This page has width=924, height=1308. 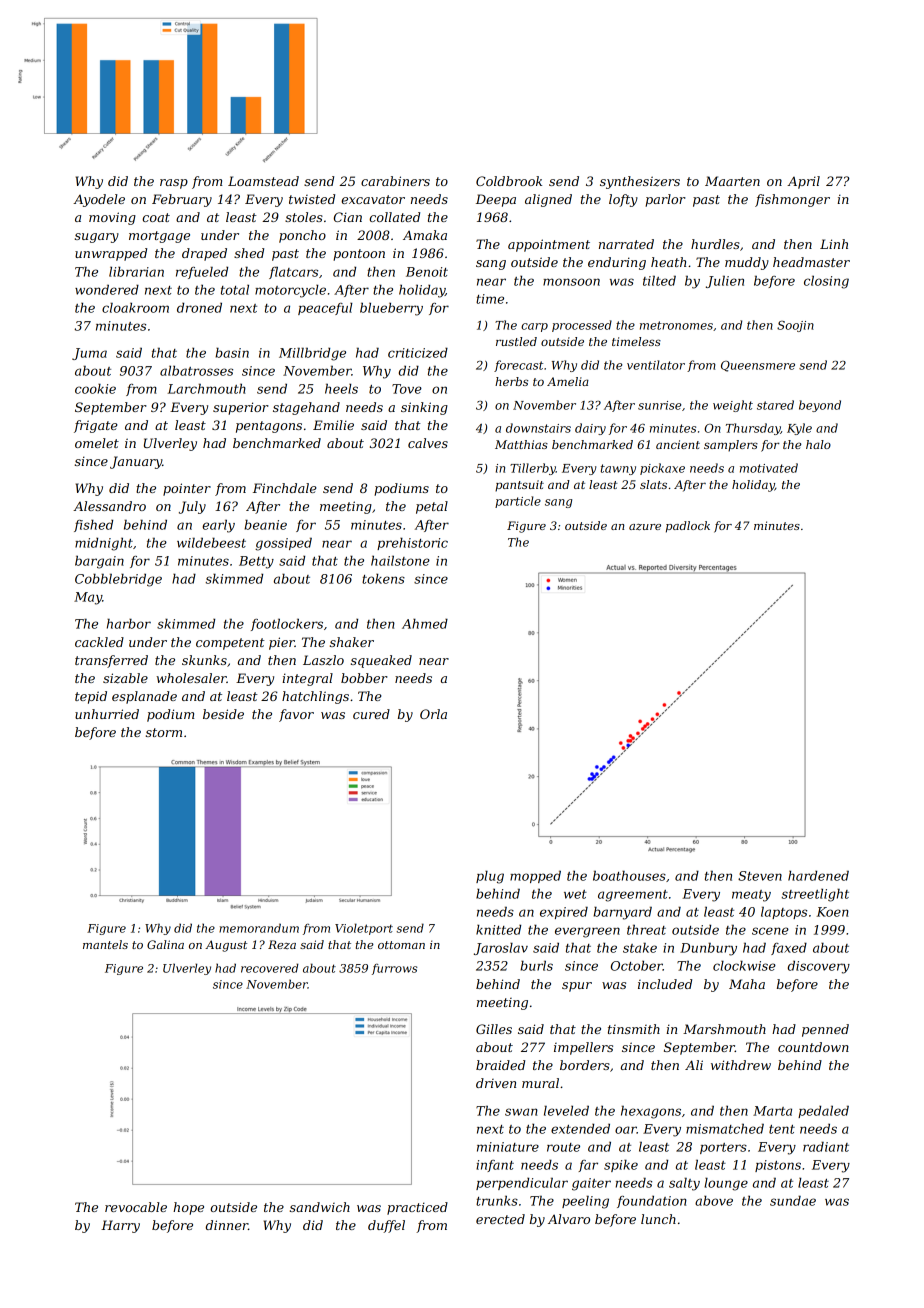 I want to click on unhurried, so click(x=107, y=714).
